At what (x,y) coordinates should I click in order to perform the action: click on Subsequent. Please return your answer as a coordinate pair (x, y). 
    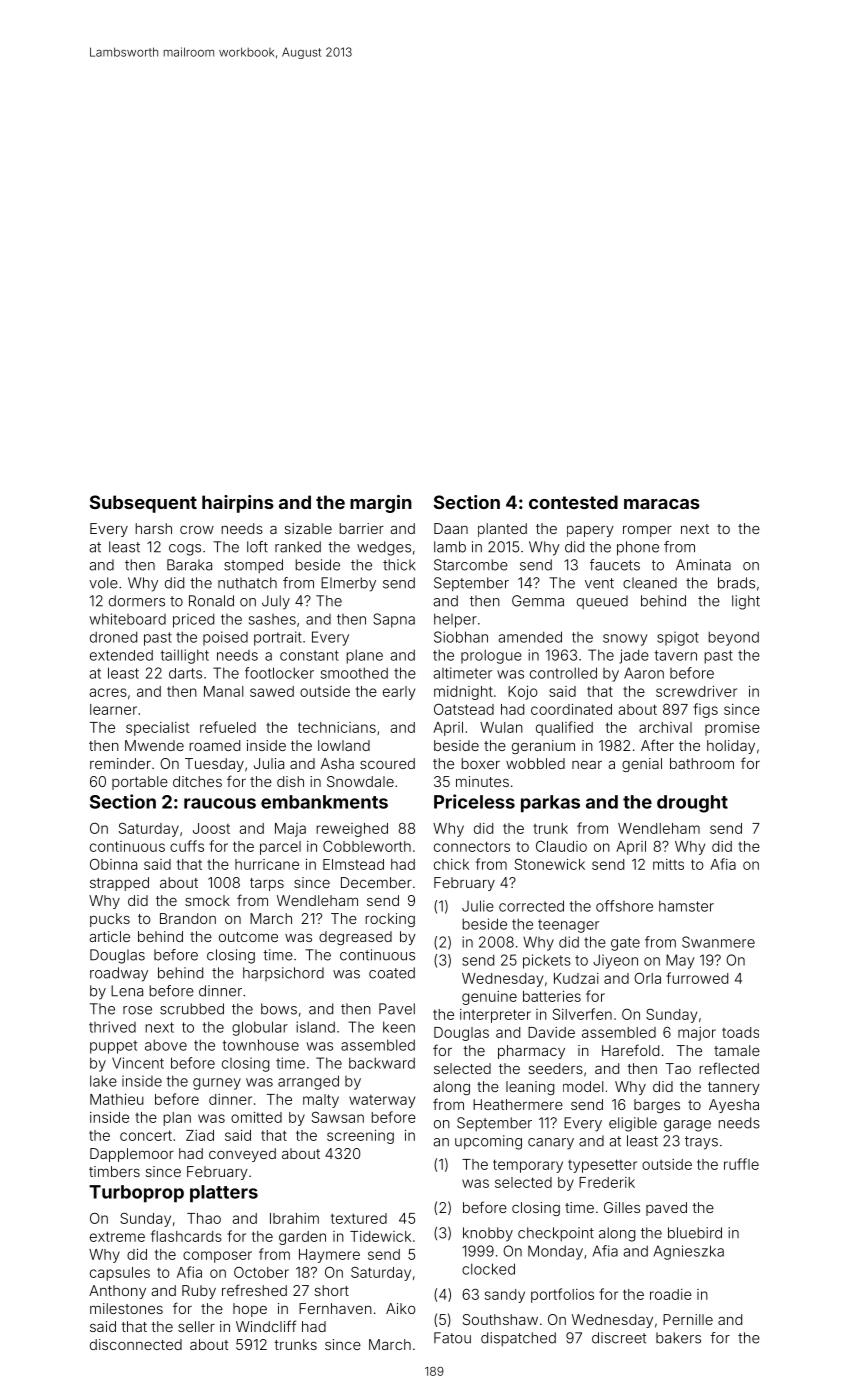
    Looking at the image, I should click on (143, 504).
